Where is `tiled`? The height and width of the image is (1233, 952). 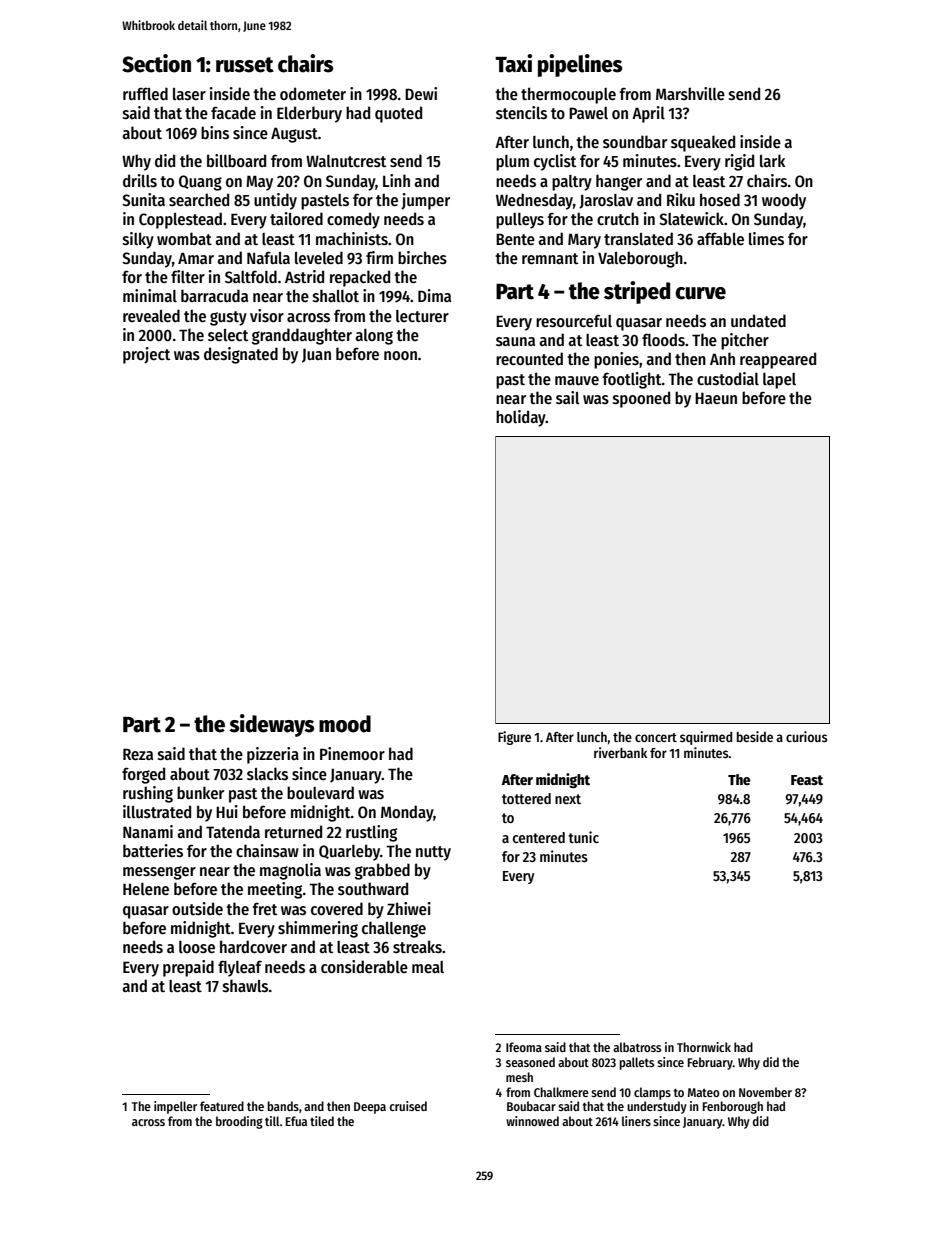
tiled is located at coordinates (322, 1121).
